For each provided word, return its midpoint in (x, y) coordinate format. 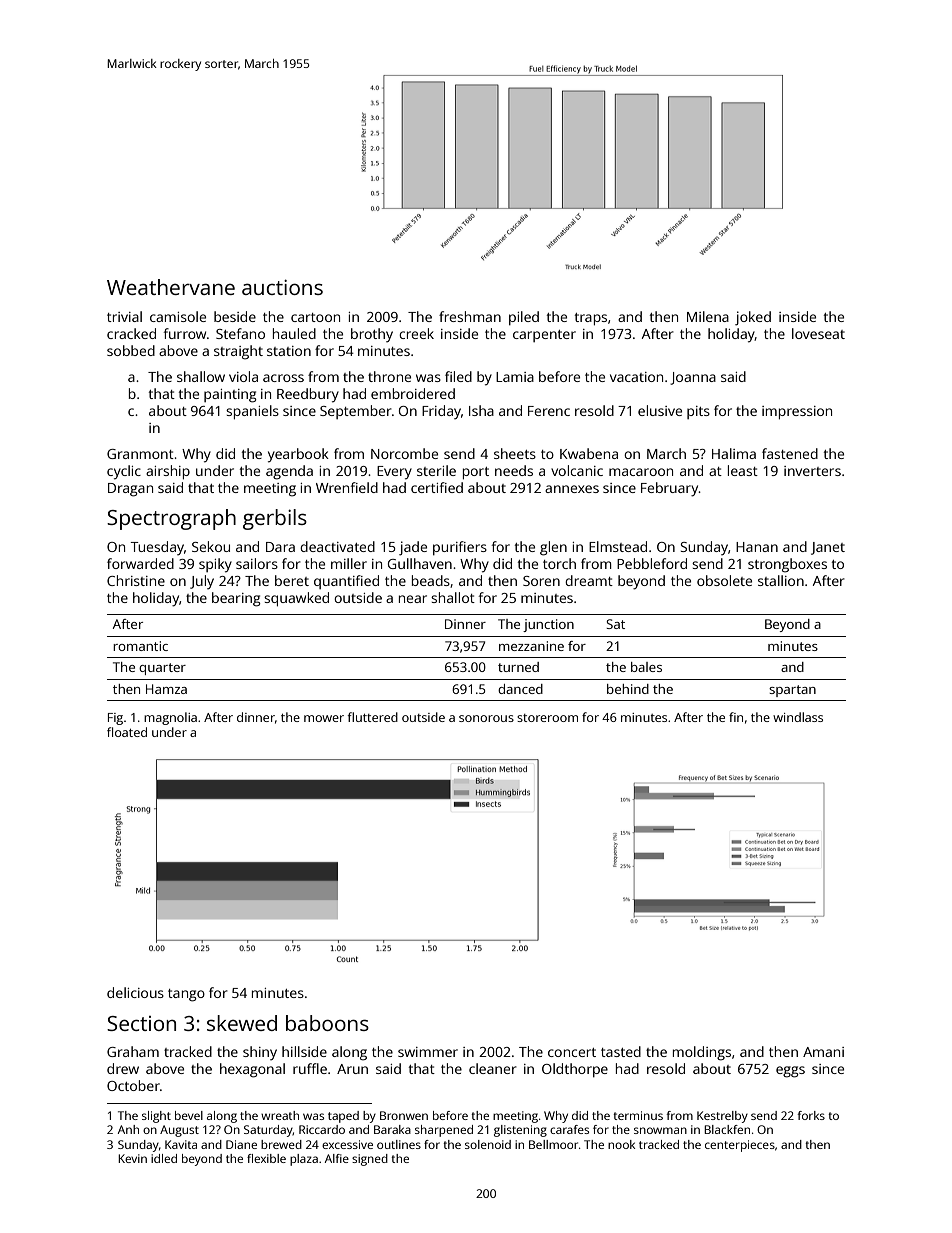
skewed (242, 1023)
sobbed (131, 350)
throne (389, 376)
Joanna (693, 378)
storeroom (547, 718)
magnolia (170, 718)
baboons (327, 1023)
